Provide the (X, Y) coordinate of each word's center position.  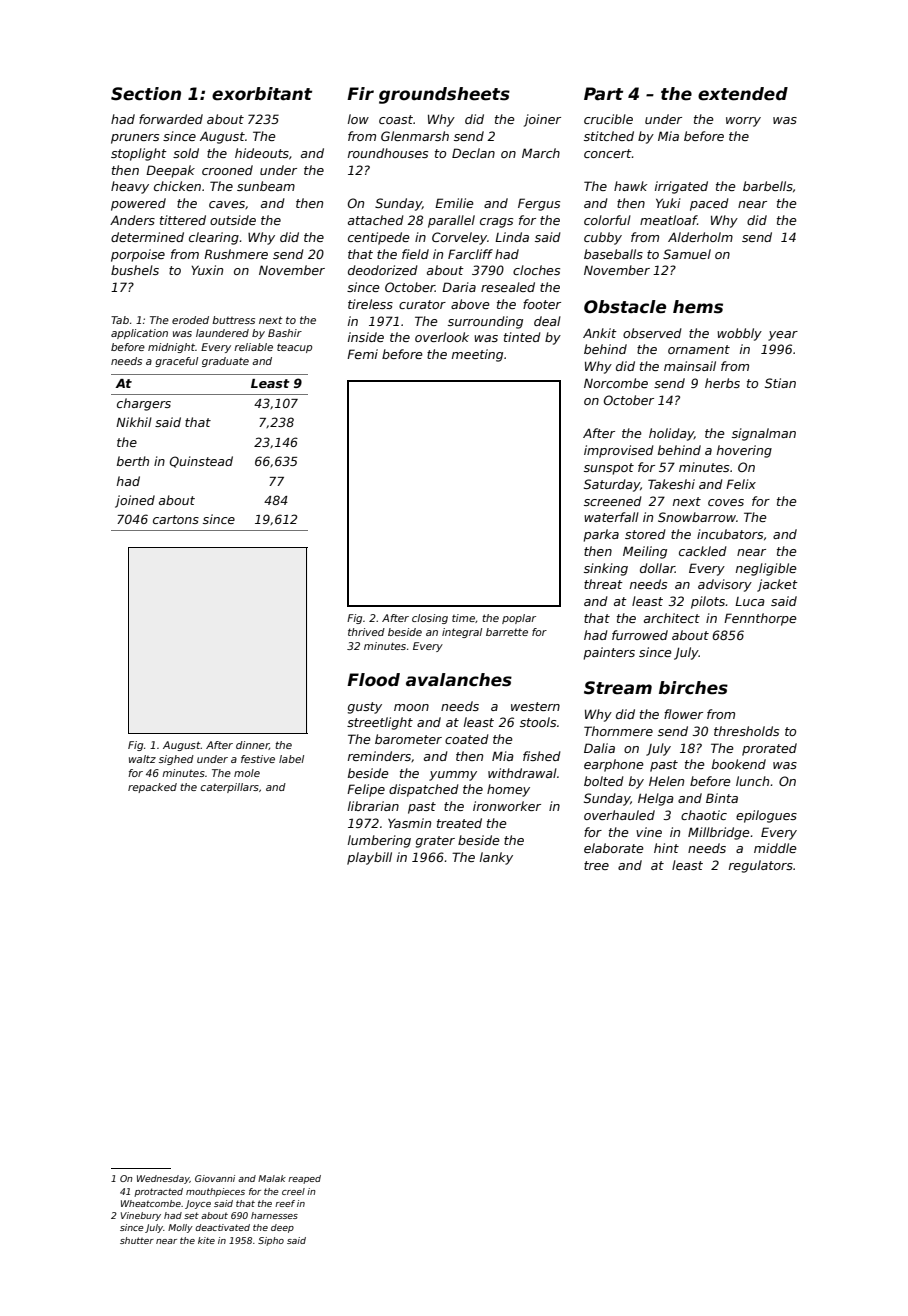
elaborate (614, 848)
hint (666, 848)
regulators (761, 866)
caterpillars (230, 788)
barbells (768, 186)
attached (376, 220)
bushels (135, 270)
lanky (496, 858)
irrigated (681, 187)
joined (135, 501)
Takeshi (671, 484)
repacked (152, 788)
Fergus (539, 204)
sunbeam (266, 186)
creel (293, 1191)
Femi (362, 354)
